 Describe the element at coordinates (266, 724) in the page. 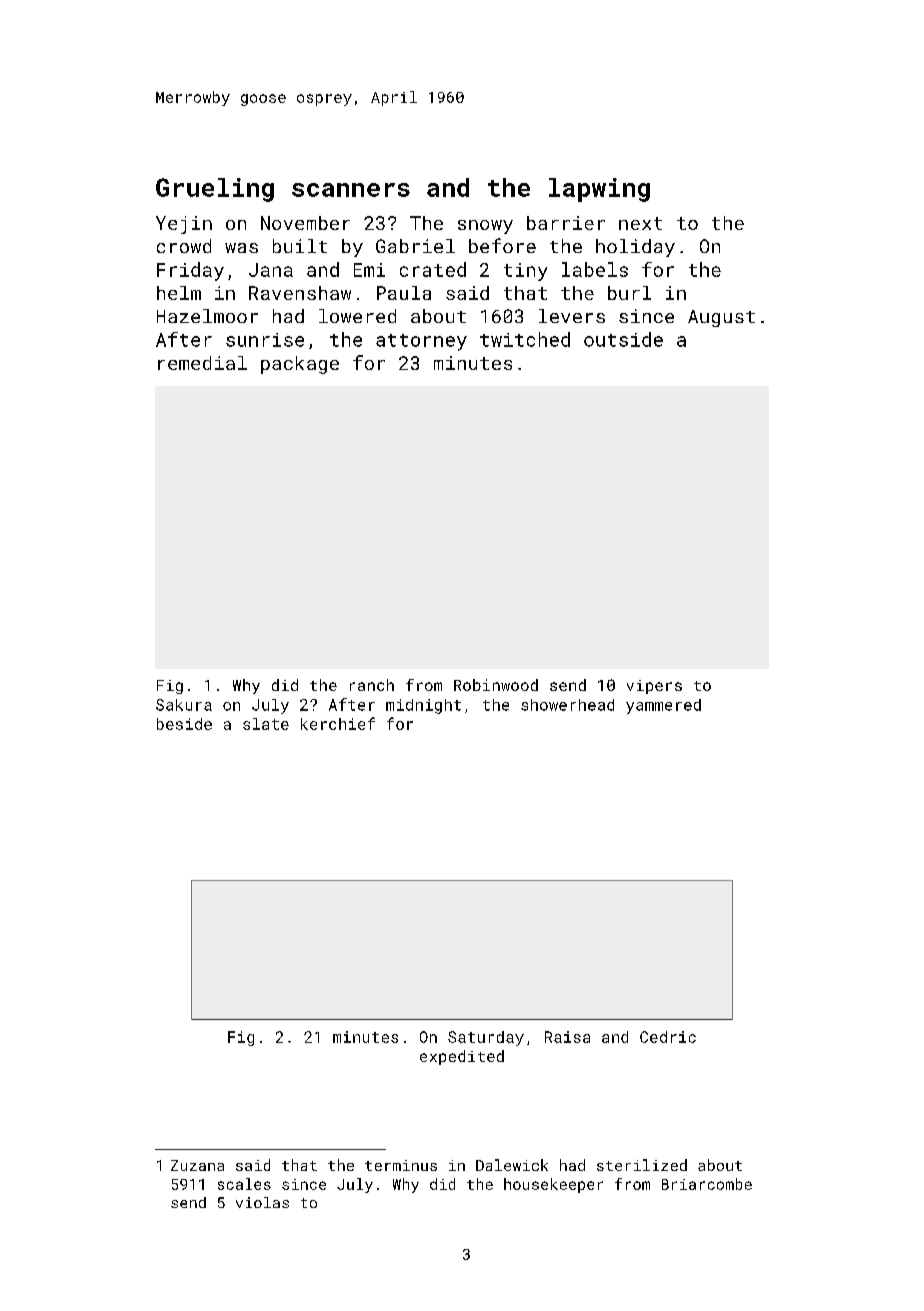

I see `slate` at that location.
